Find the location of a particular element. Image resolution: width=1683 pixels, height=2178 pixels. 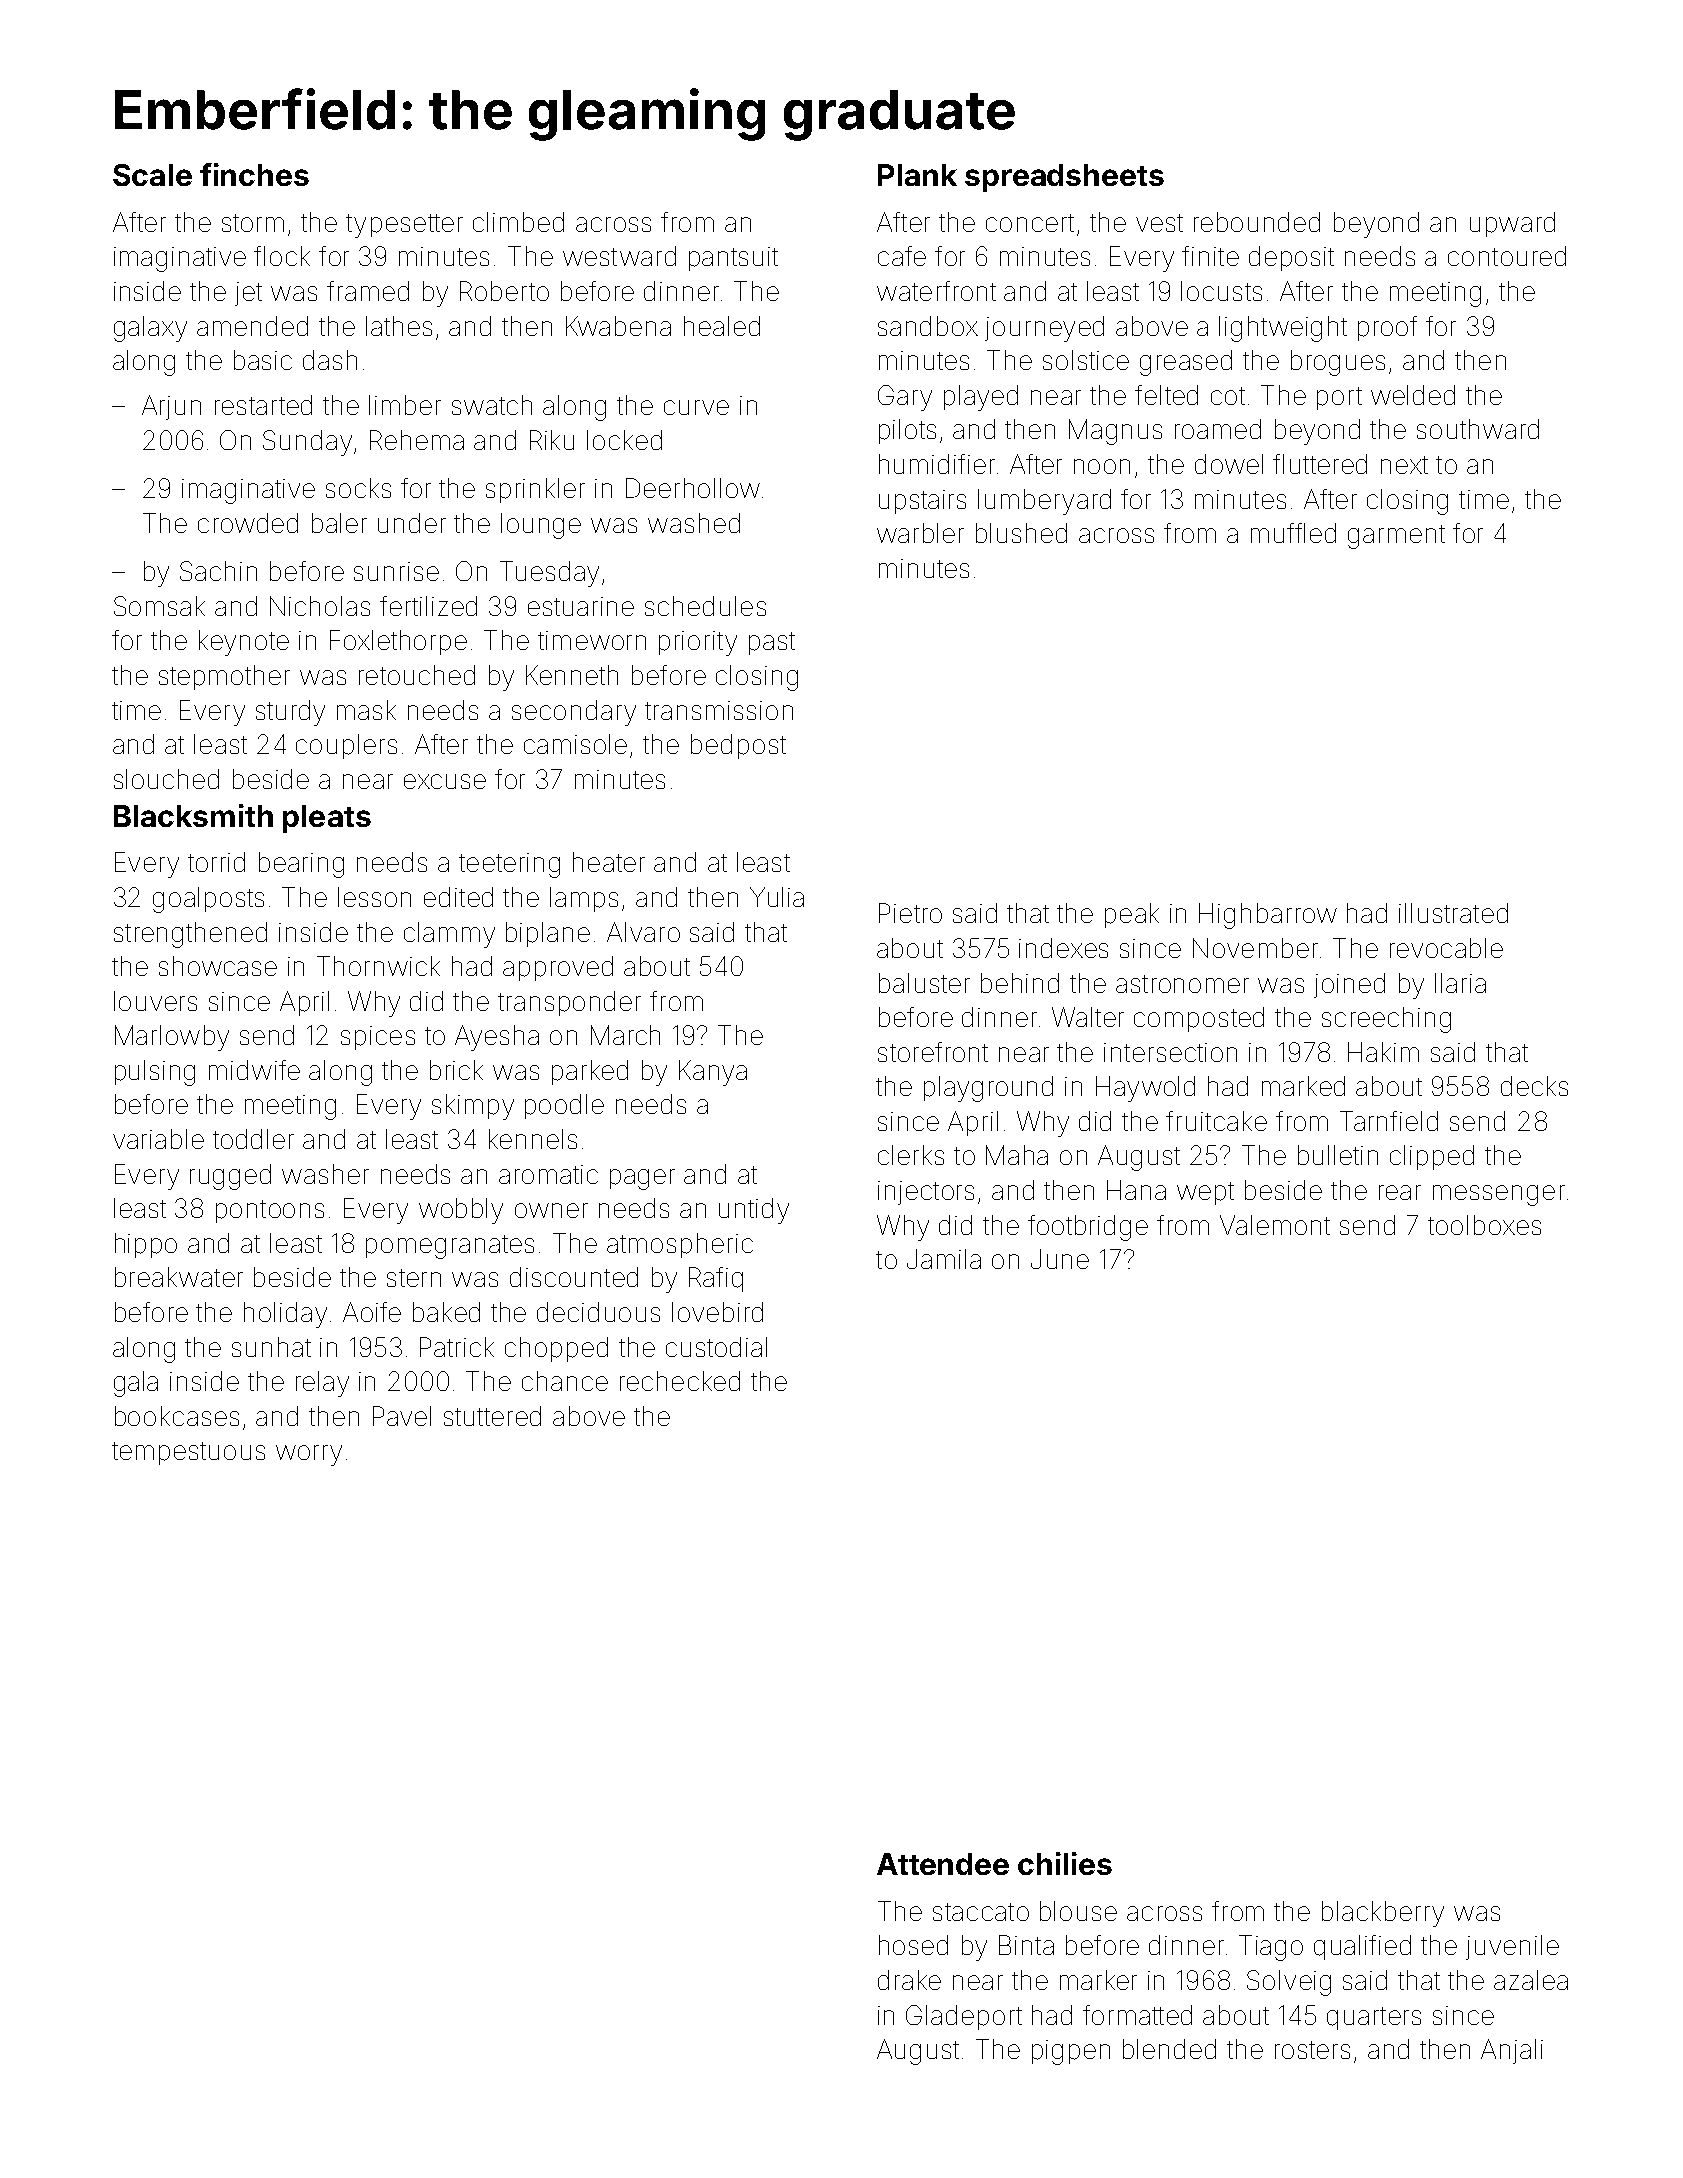

waterfront is located at coordinates (936, 291).
